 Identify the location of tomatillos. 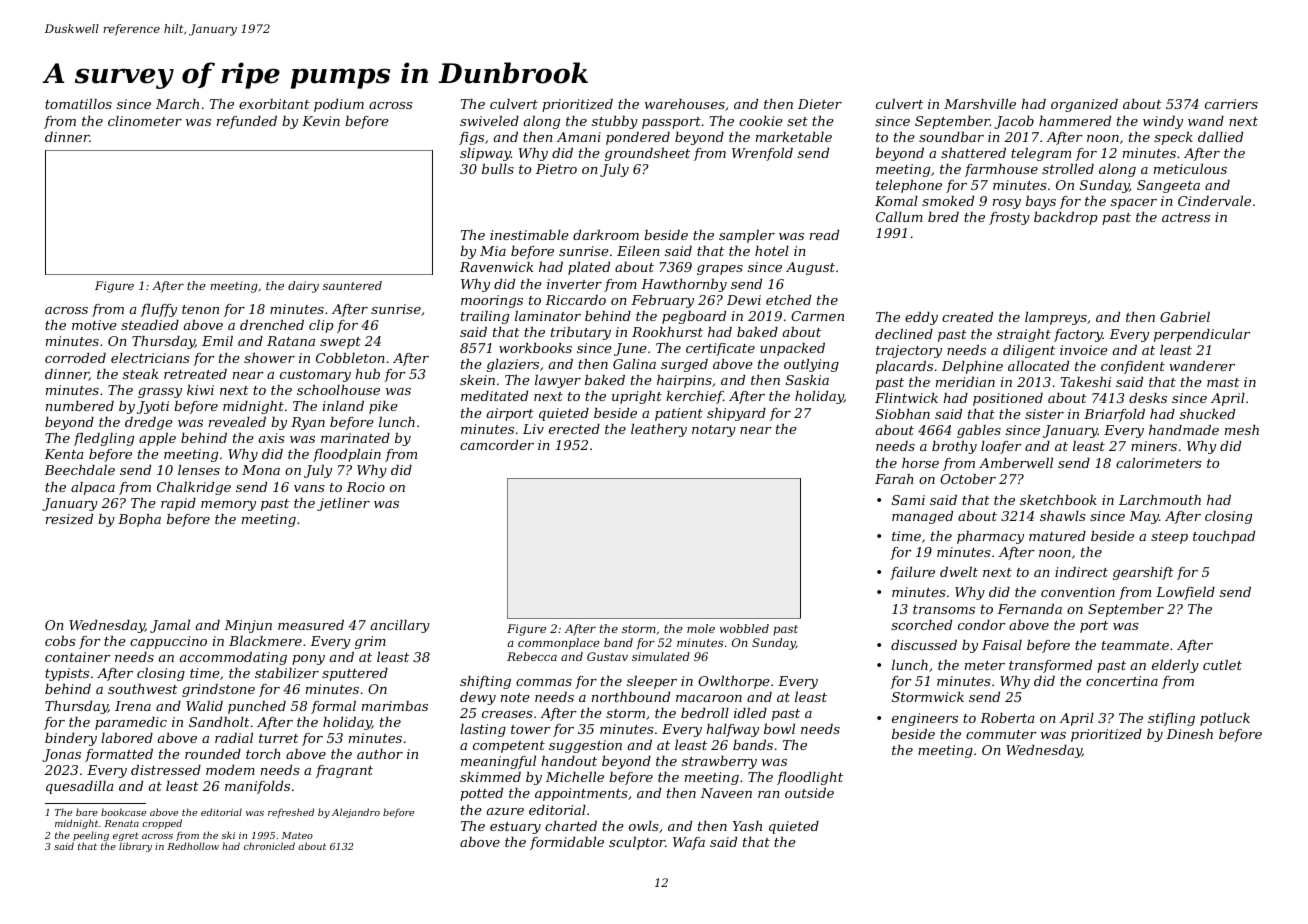
(78, 104).
